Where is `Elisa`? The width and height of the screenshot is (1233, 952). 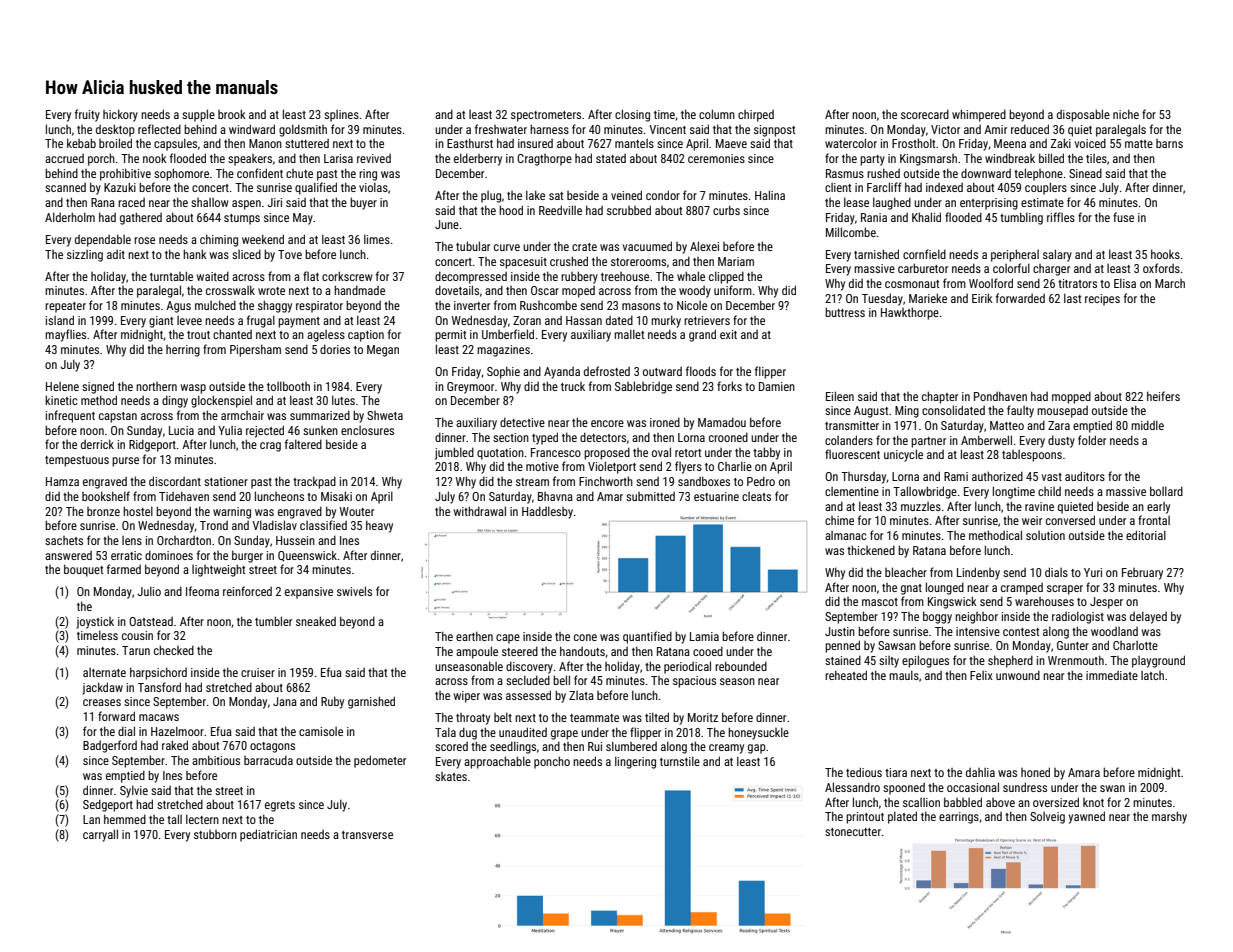 Elisa is located at coordinates (1125, 283).
